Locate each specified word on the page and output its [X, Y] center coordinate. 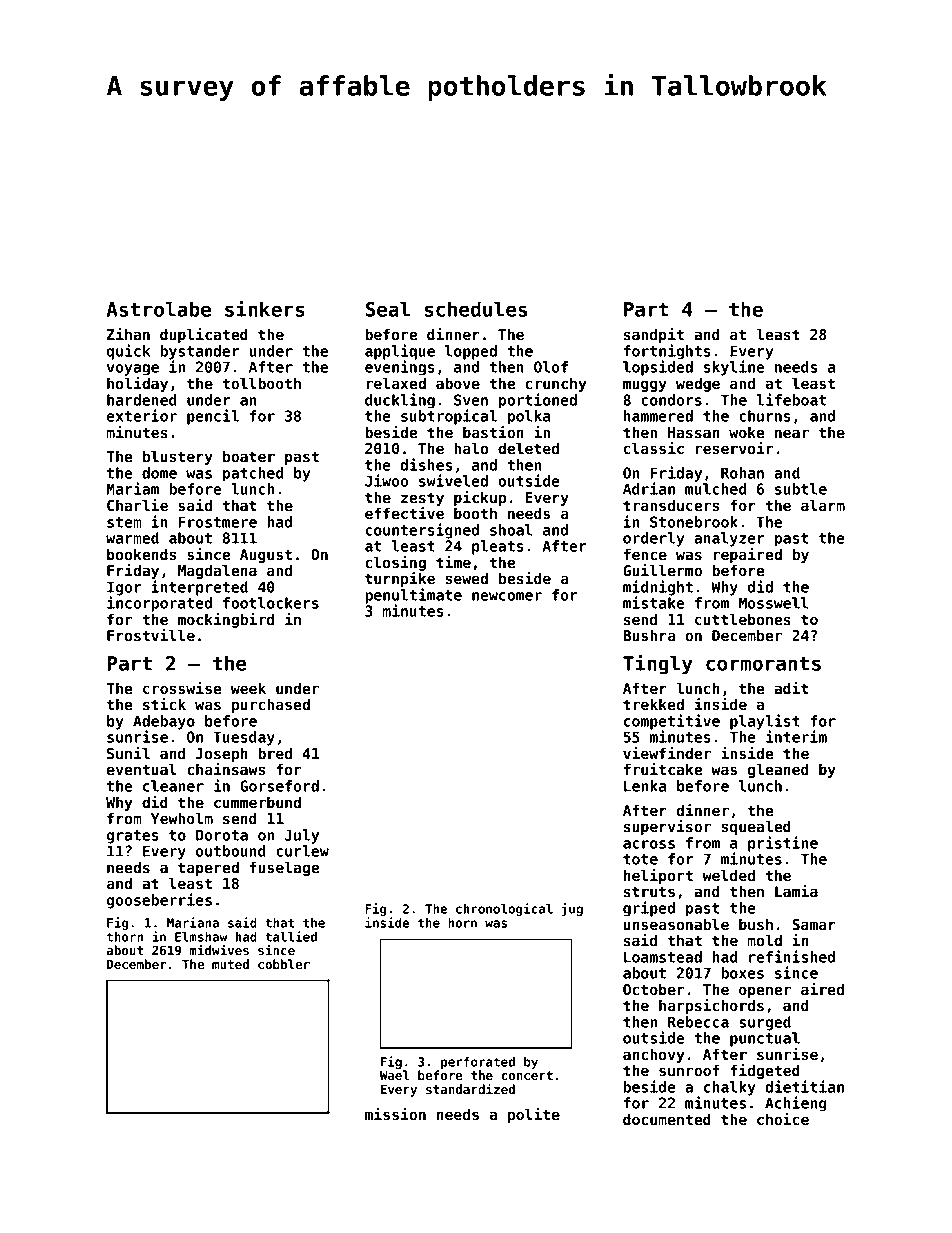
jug [572, 909]
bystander [199, 352]
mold [764, 940]
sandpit [654, 335]
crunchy [556, 384]
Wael [394, 1075]
